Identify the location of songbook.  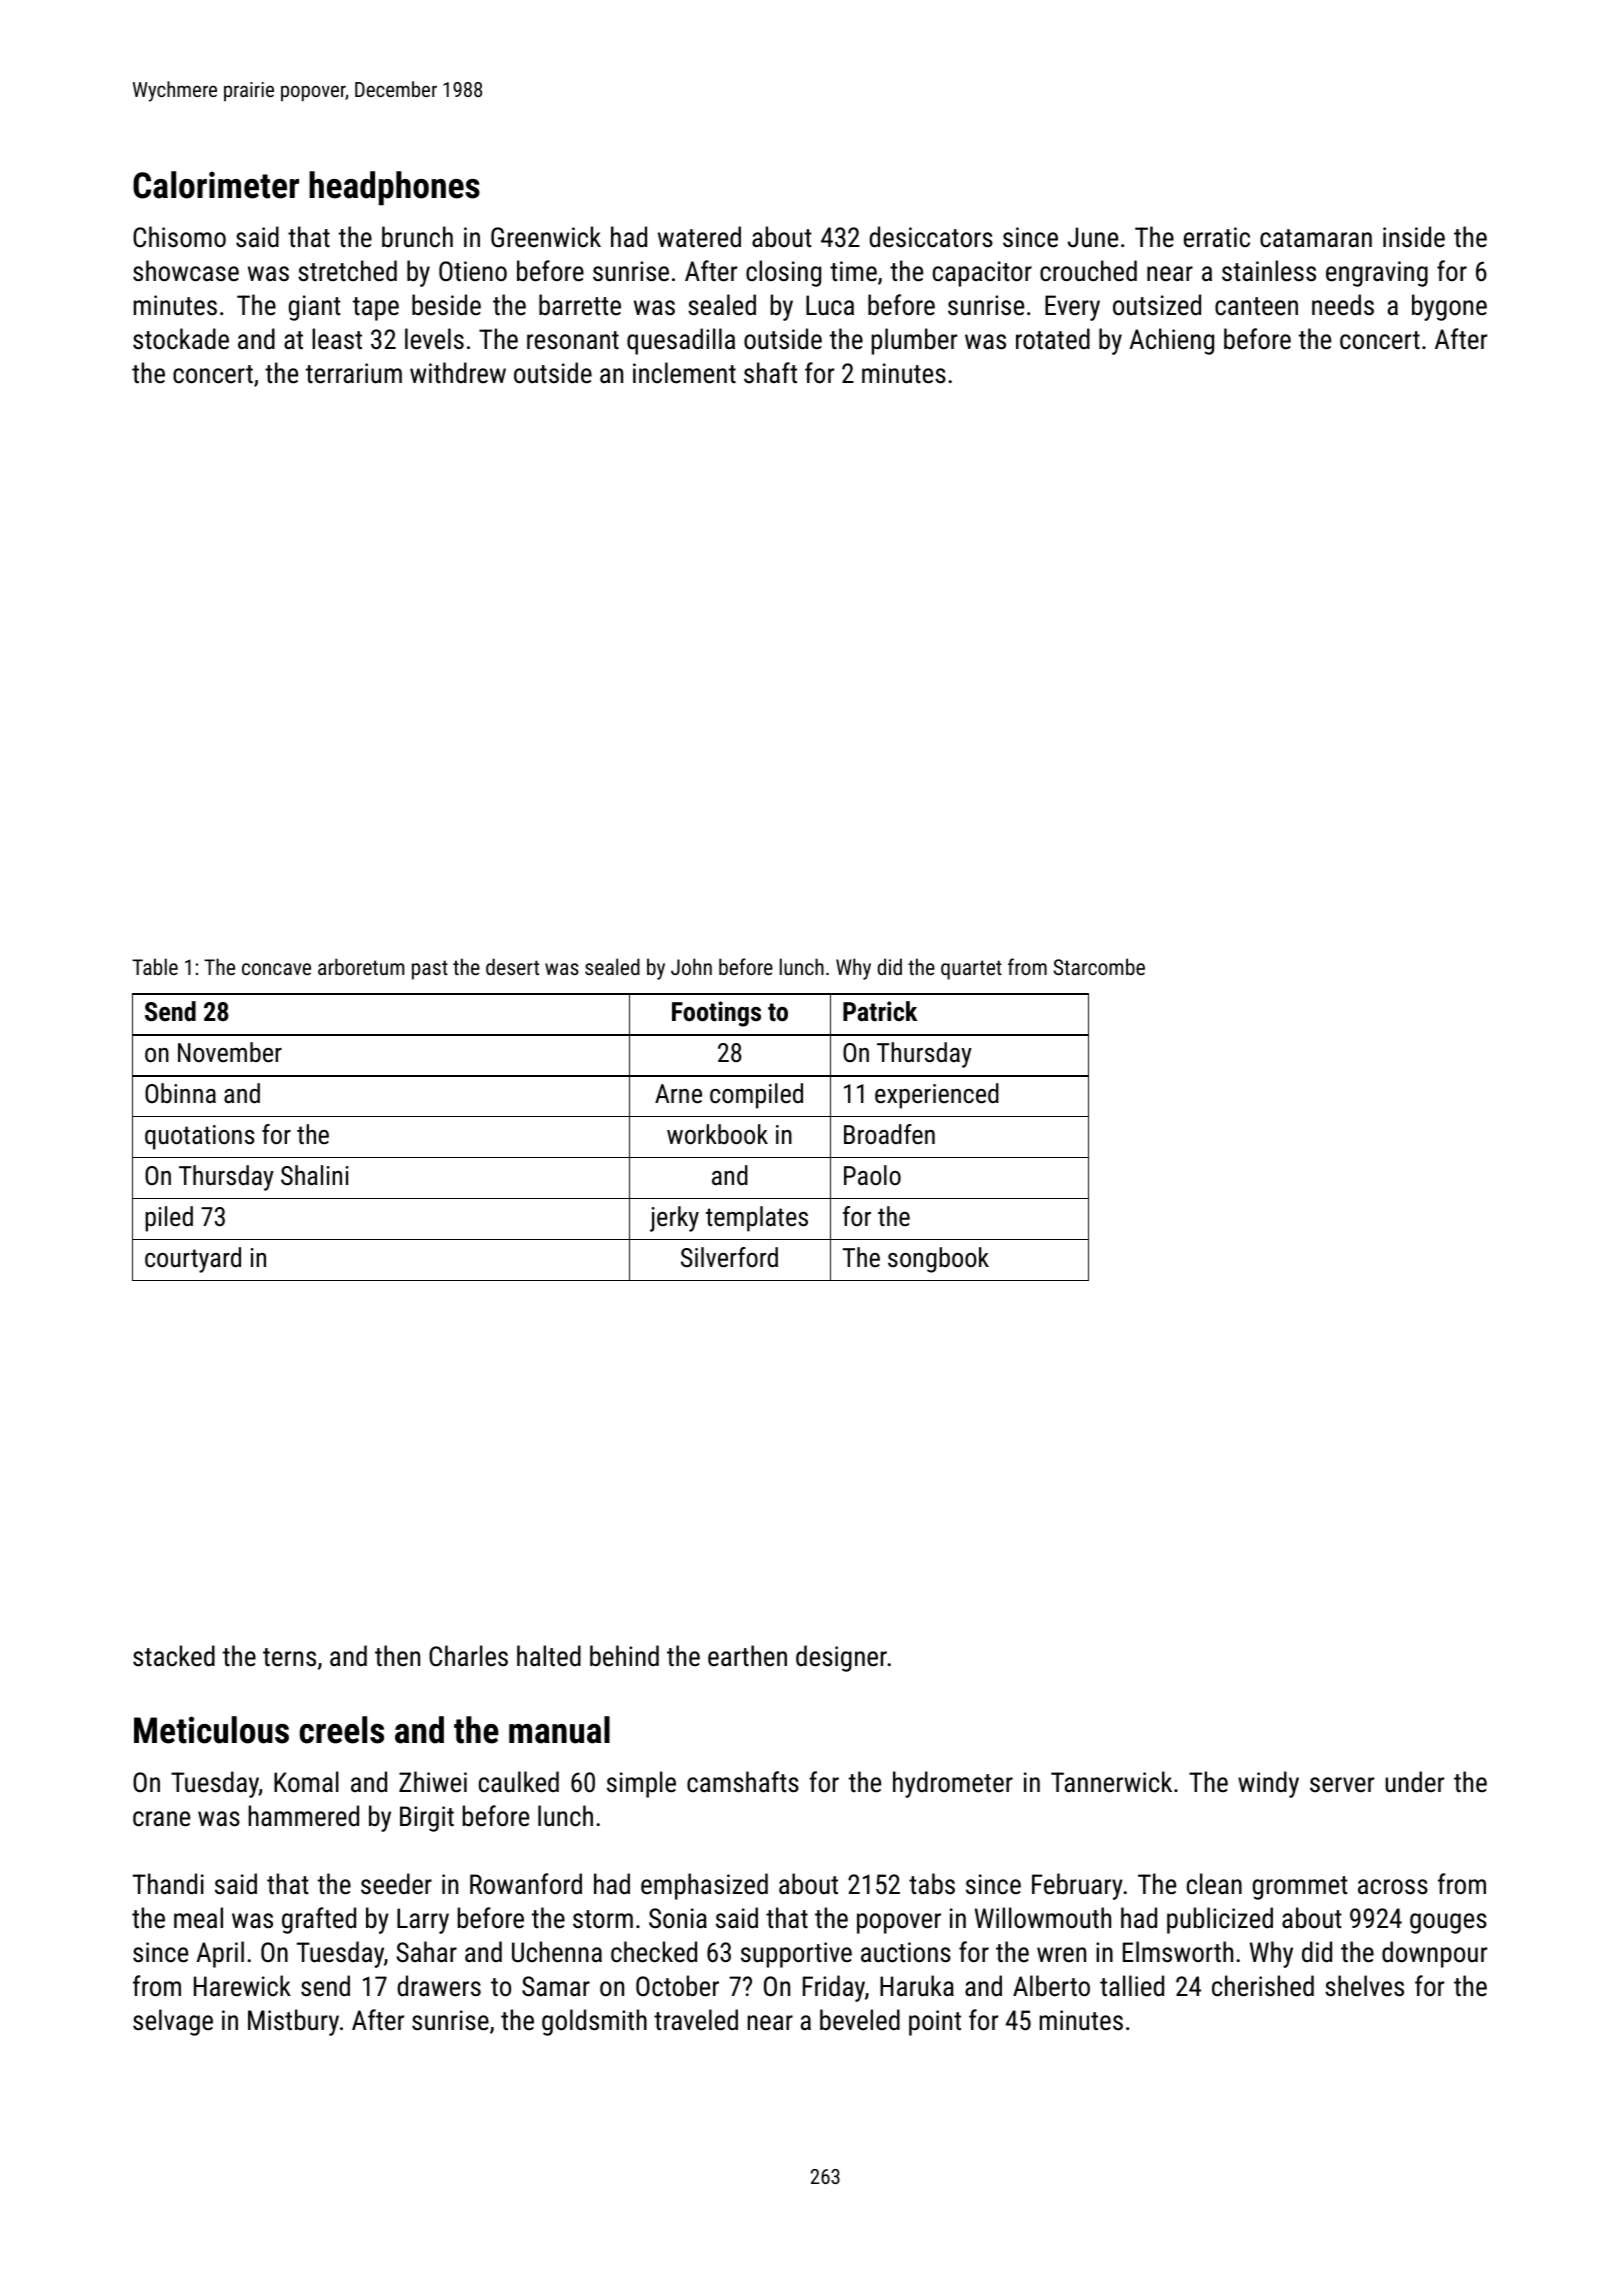
(938, 1260).
